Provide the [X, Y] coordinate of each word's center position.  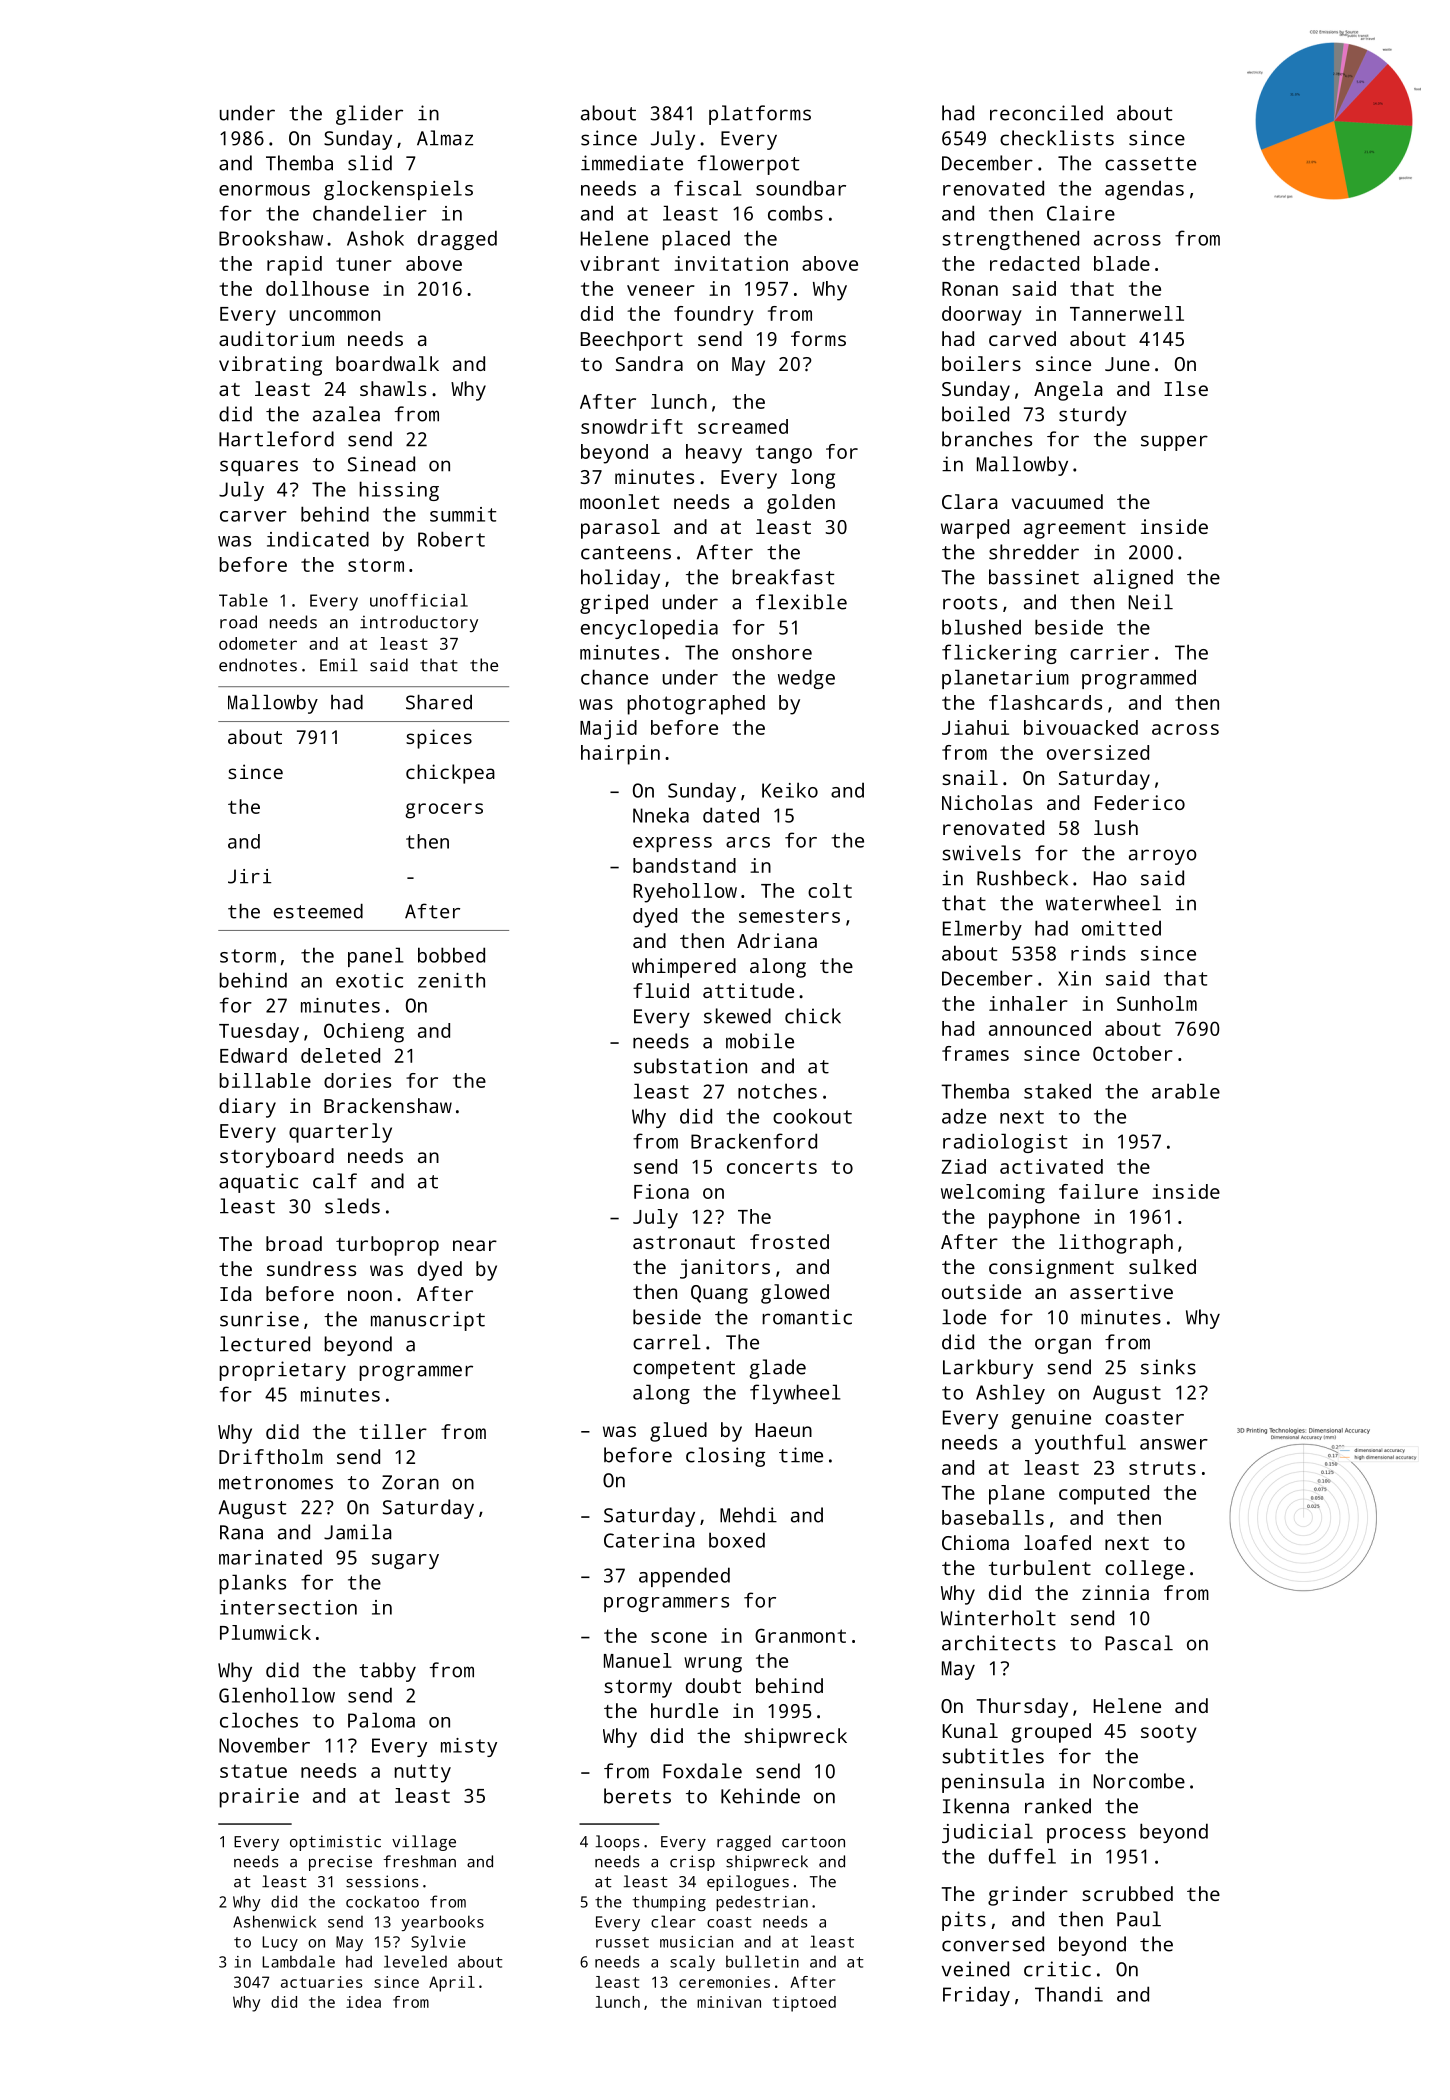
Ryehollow [685, 893]
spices [439, 739]
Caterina [649, 1540]
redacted [1034, 263]
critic [1057, 1969]
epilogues [748, 1883]
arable [1186, 1091]
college [1145, 1570]
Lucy [280, 1943]
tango [784, 454]
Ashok [375, 238]
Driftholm [271, 1456]
